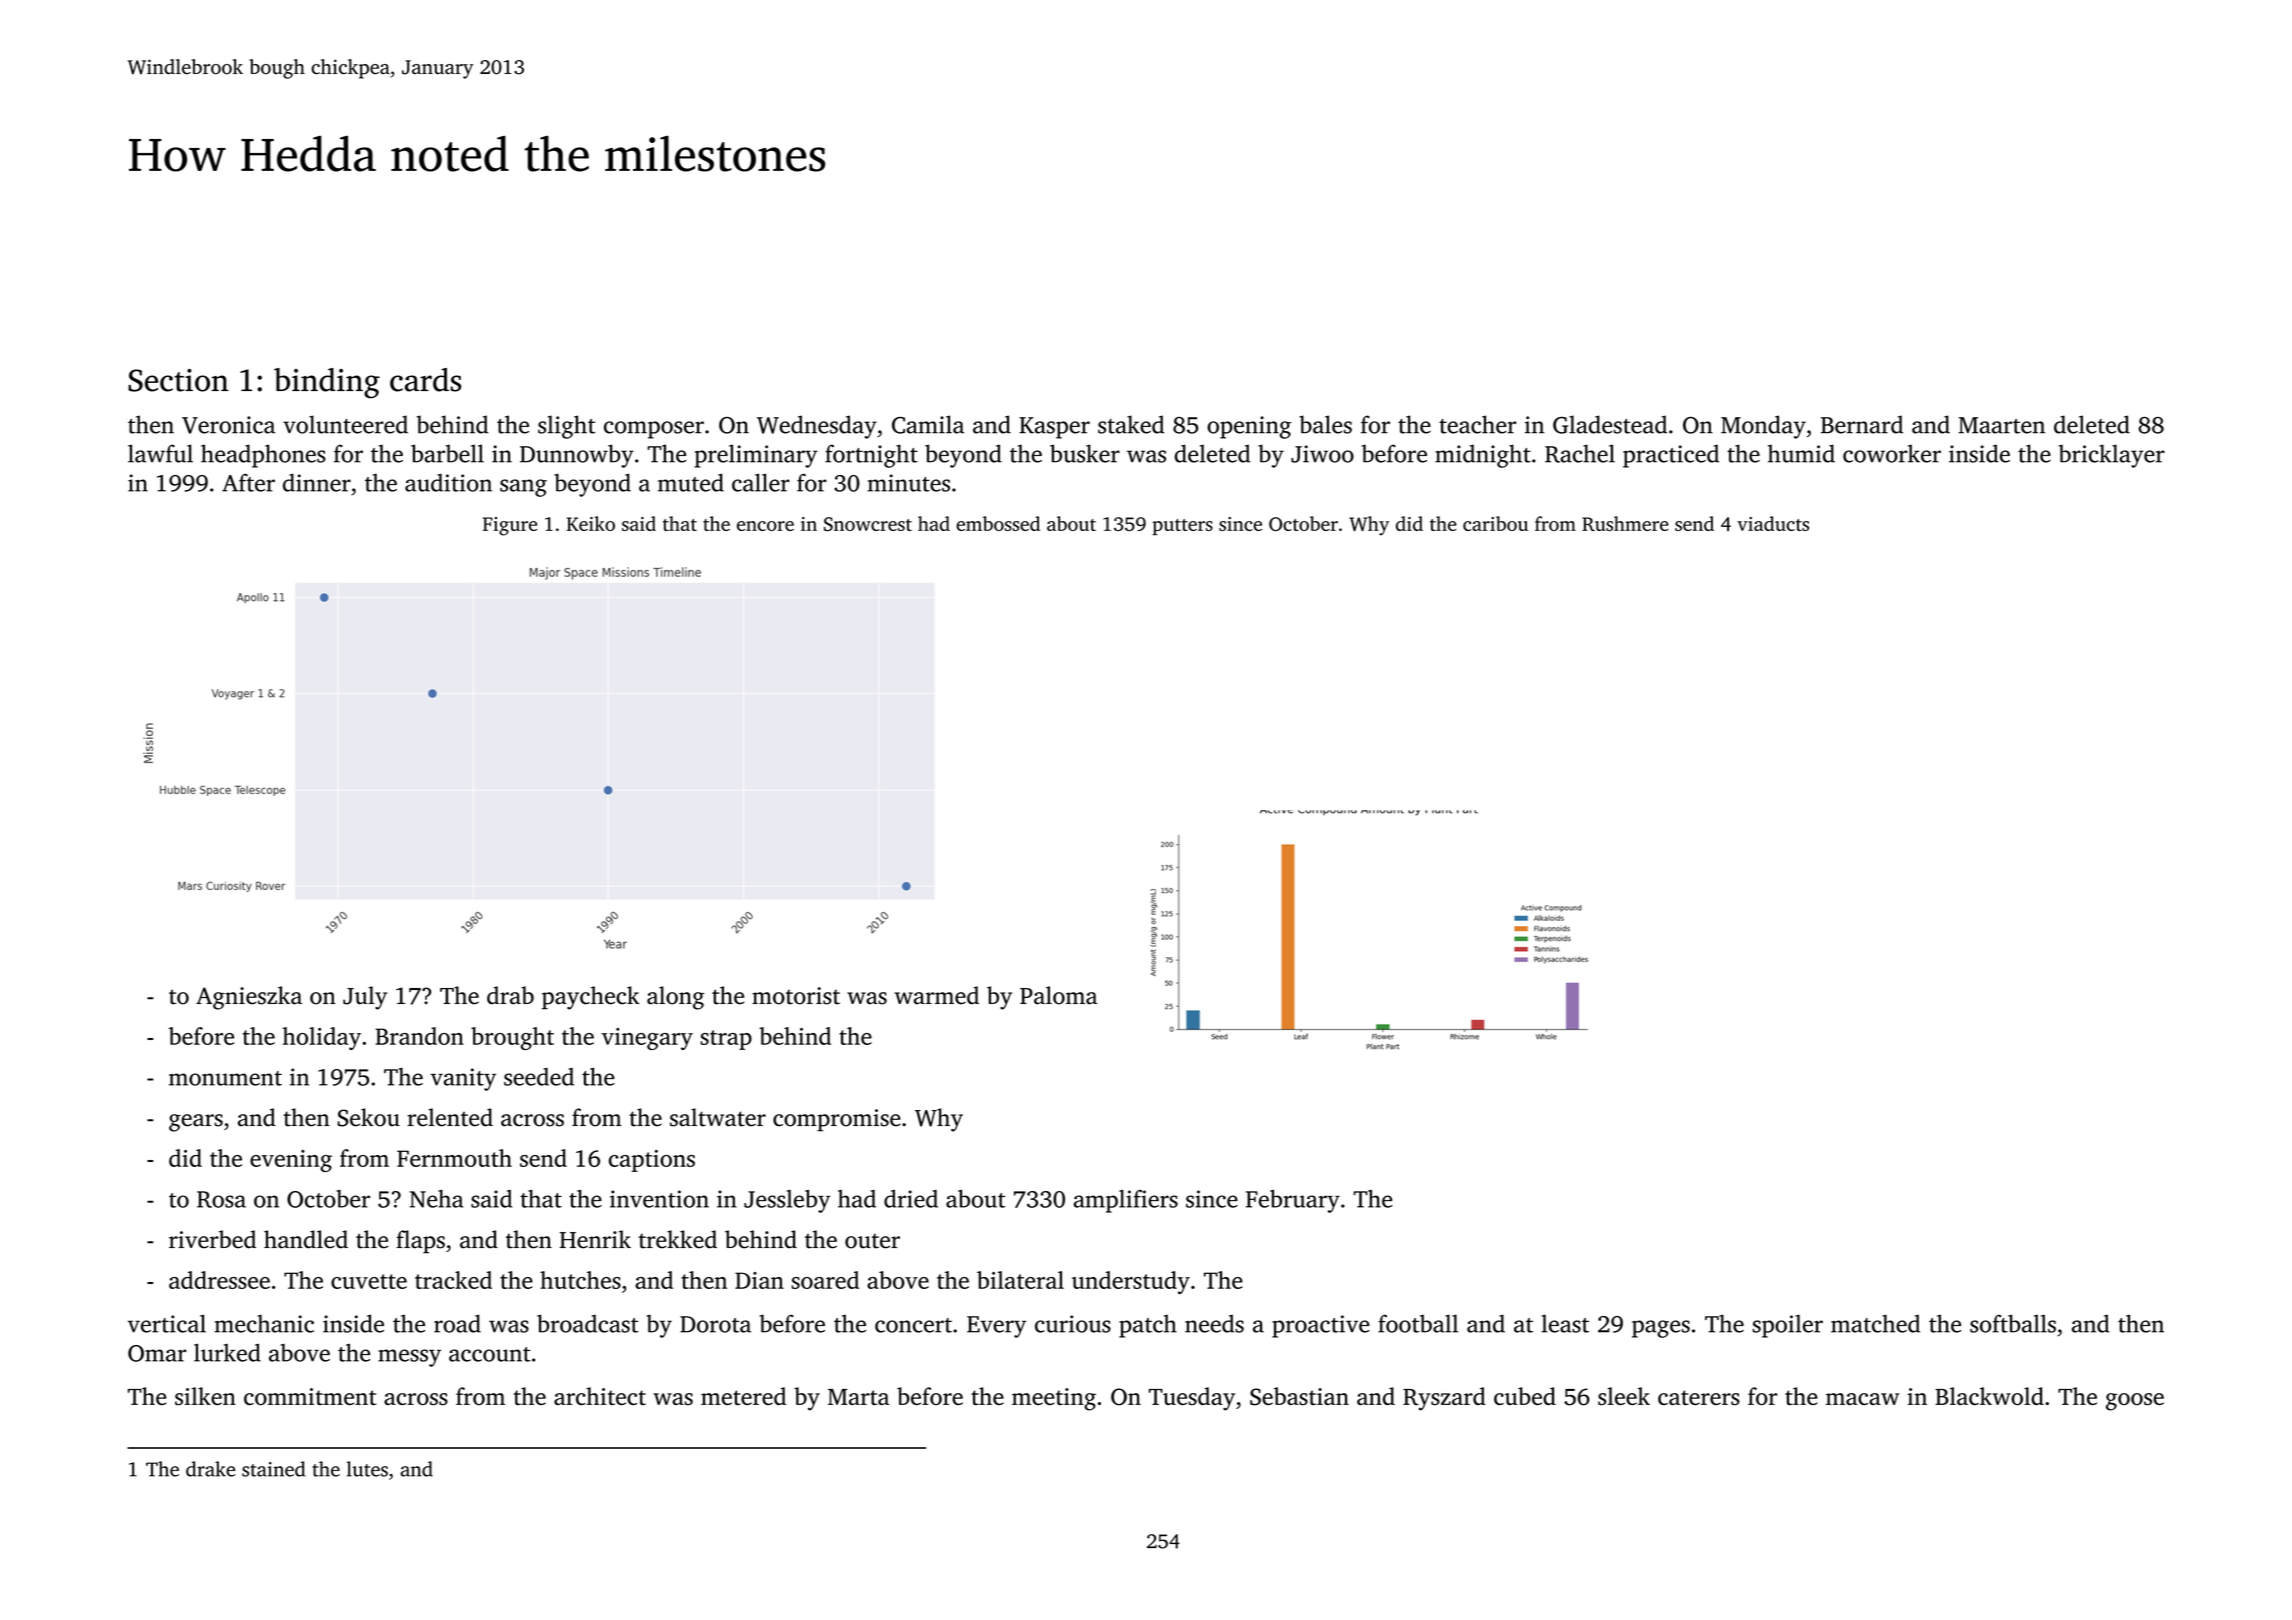 The width and height of the document is (2292, 1620). I want to click on Marta, so click(858, 1397).
